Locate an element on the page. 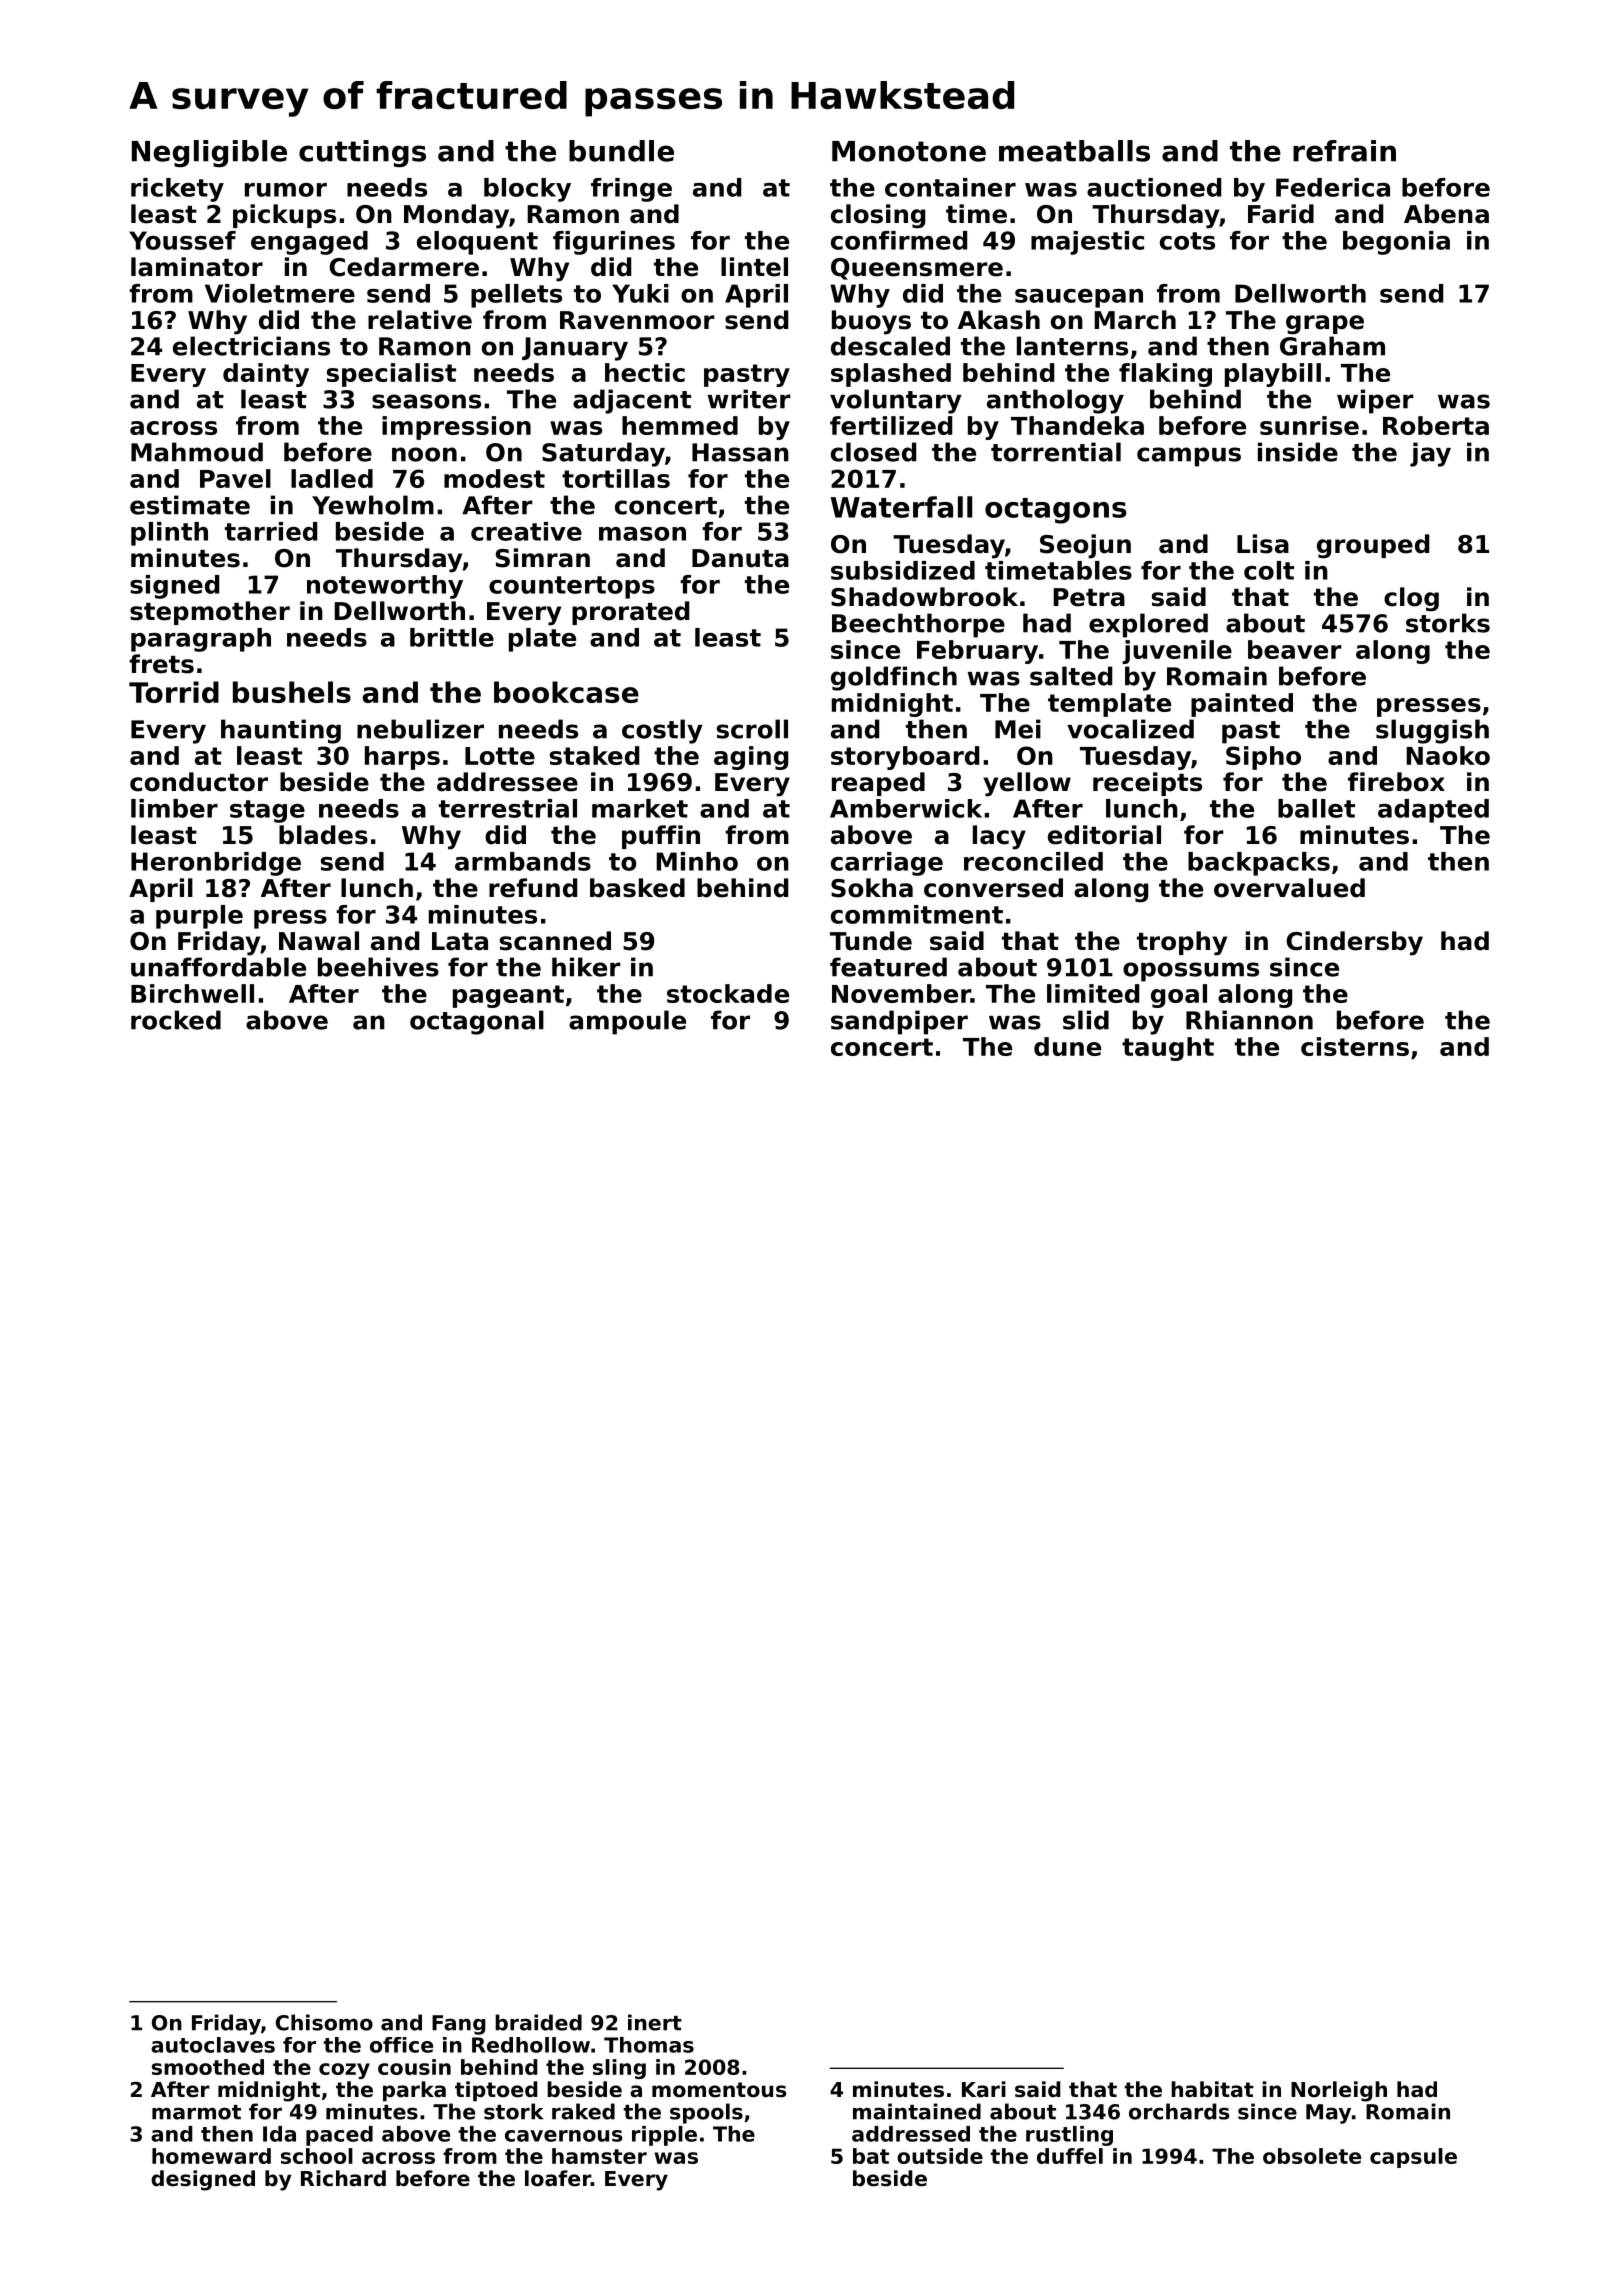 The height and width of the image is (2292, 1620). majestic is located at coordinates (1087, 243).
